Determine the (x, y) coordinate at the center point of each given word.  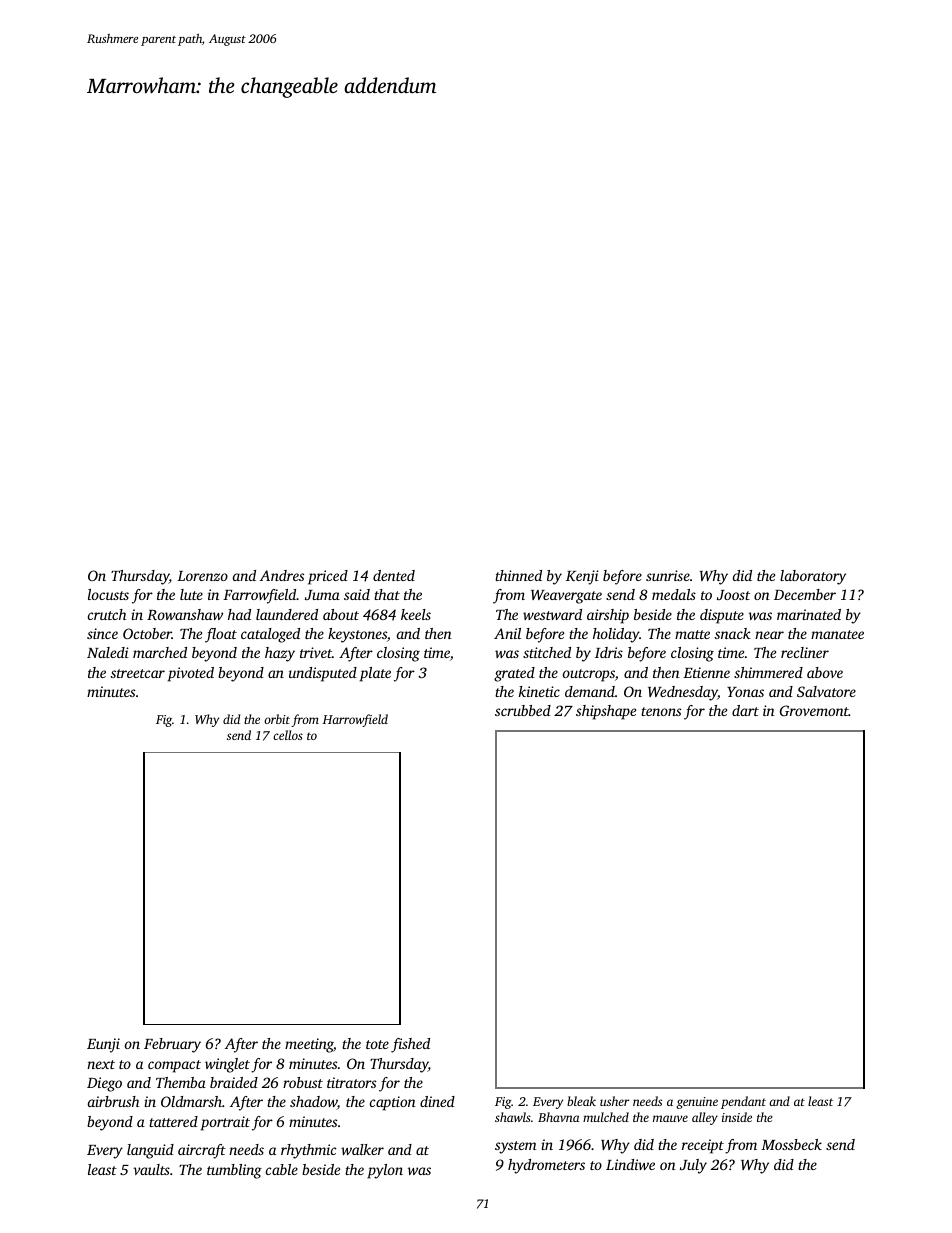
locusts (108, 594)
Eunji (103, 1045)
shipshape (606, 712)
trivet (316, 652)
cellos (288, 735)
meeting (309, 1045)
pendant (743, 1102)
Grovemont (814, 710)
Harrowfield (355, 720)
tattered (173, 1121)
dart (745, 710)
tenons (661, 711)
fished (410, 1045)
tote (377, 1044)
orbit (277, 719)
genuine (697, 1103)
